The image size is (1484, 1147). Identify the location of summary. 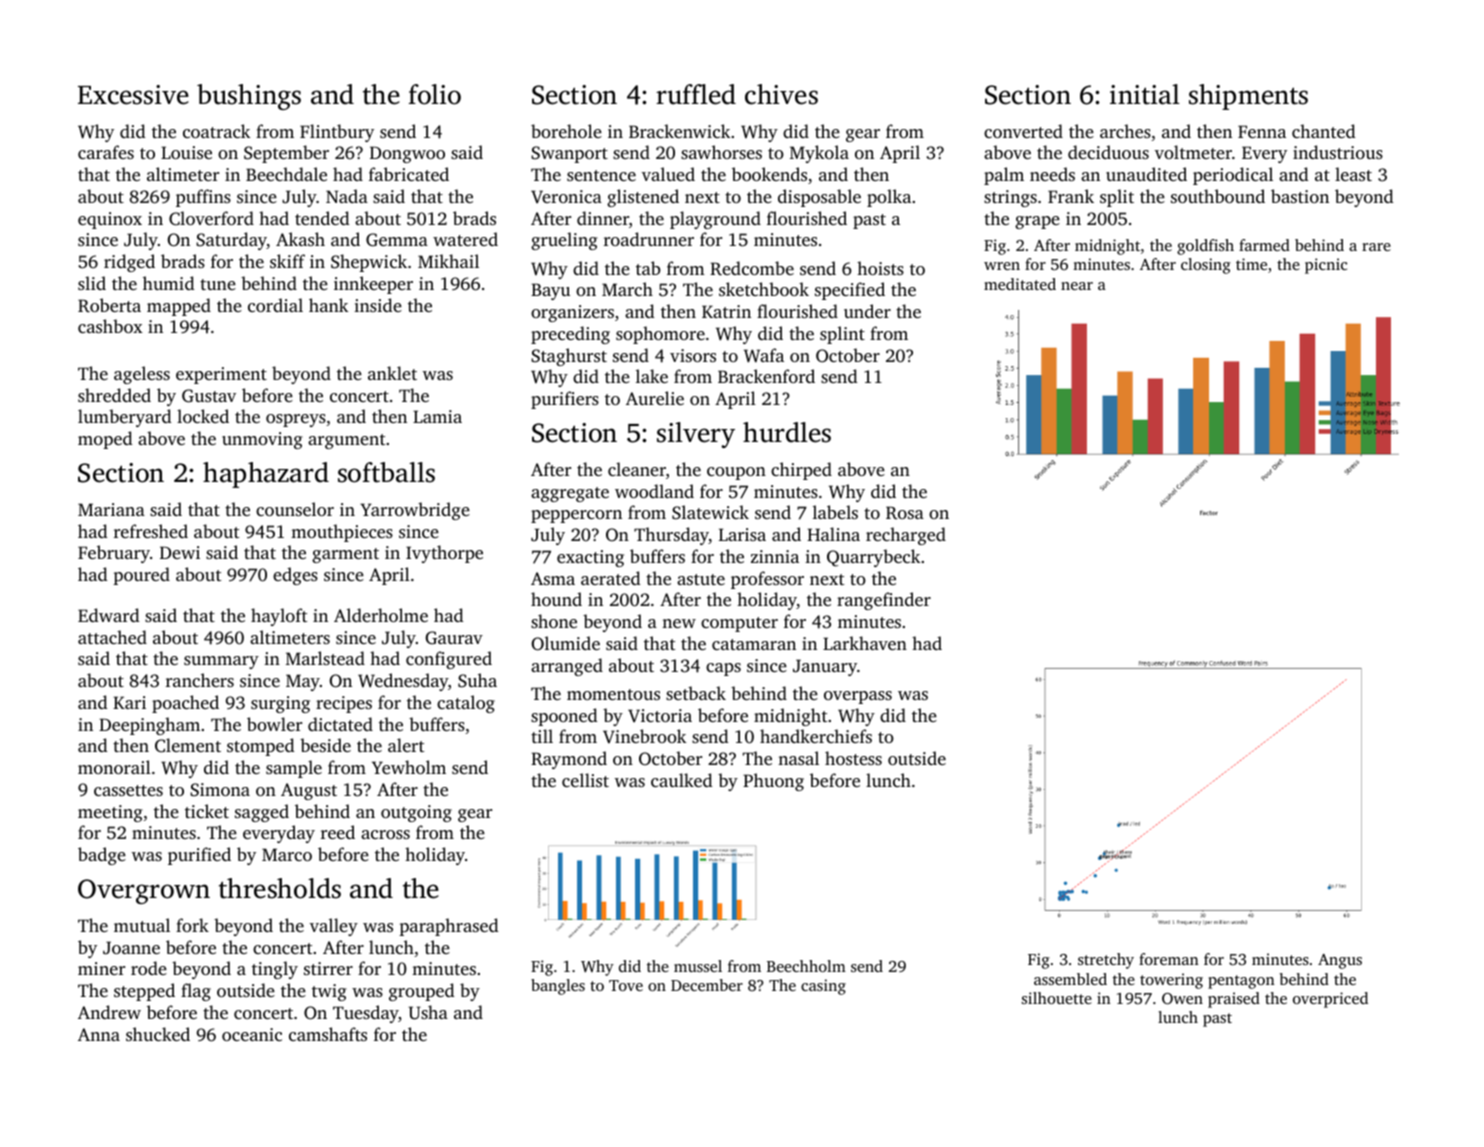
(221, 662).
